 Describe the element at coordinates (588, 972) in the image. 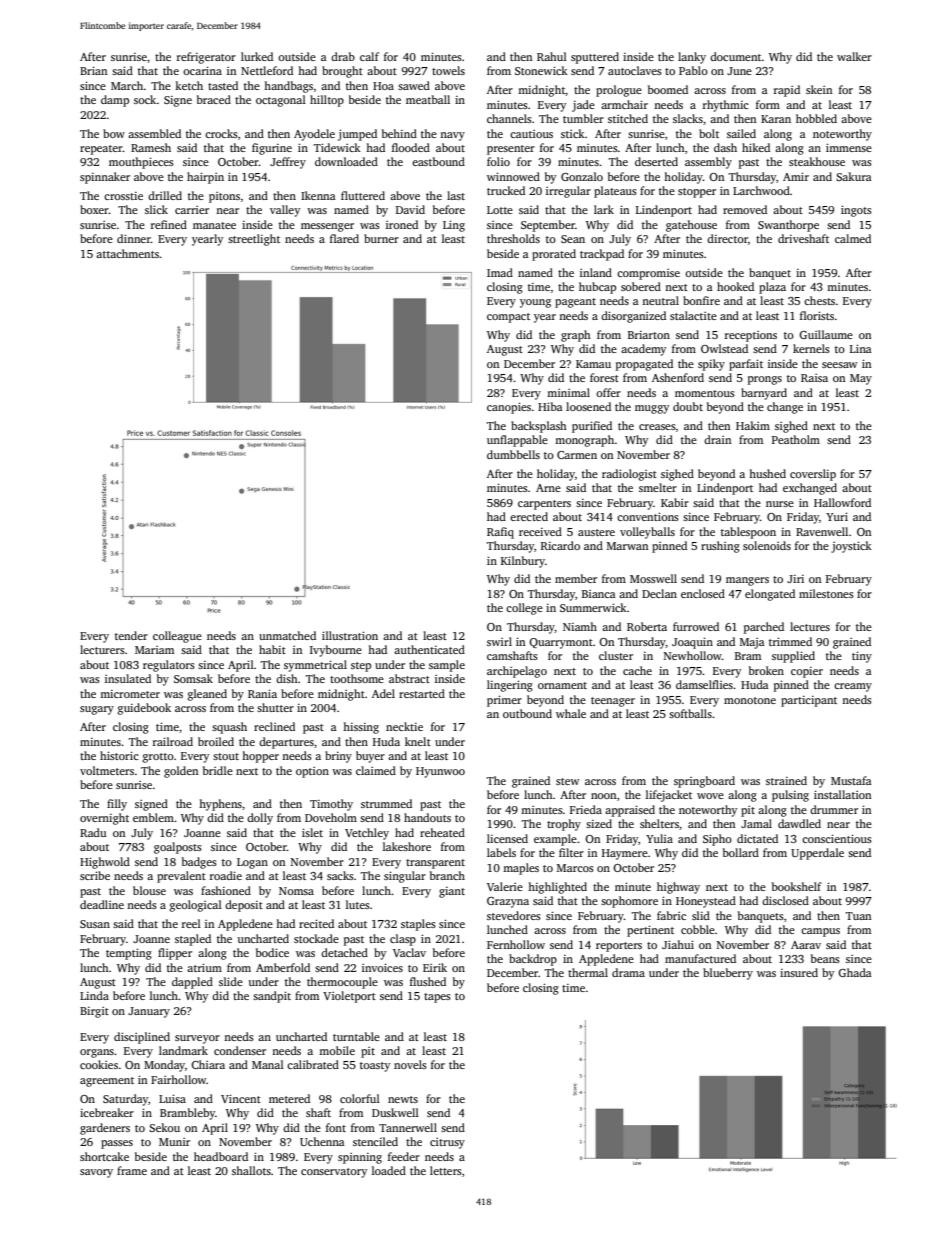

I see `thermal` at that location.
